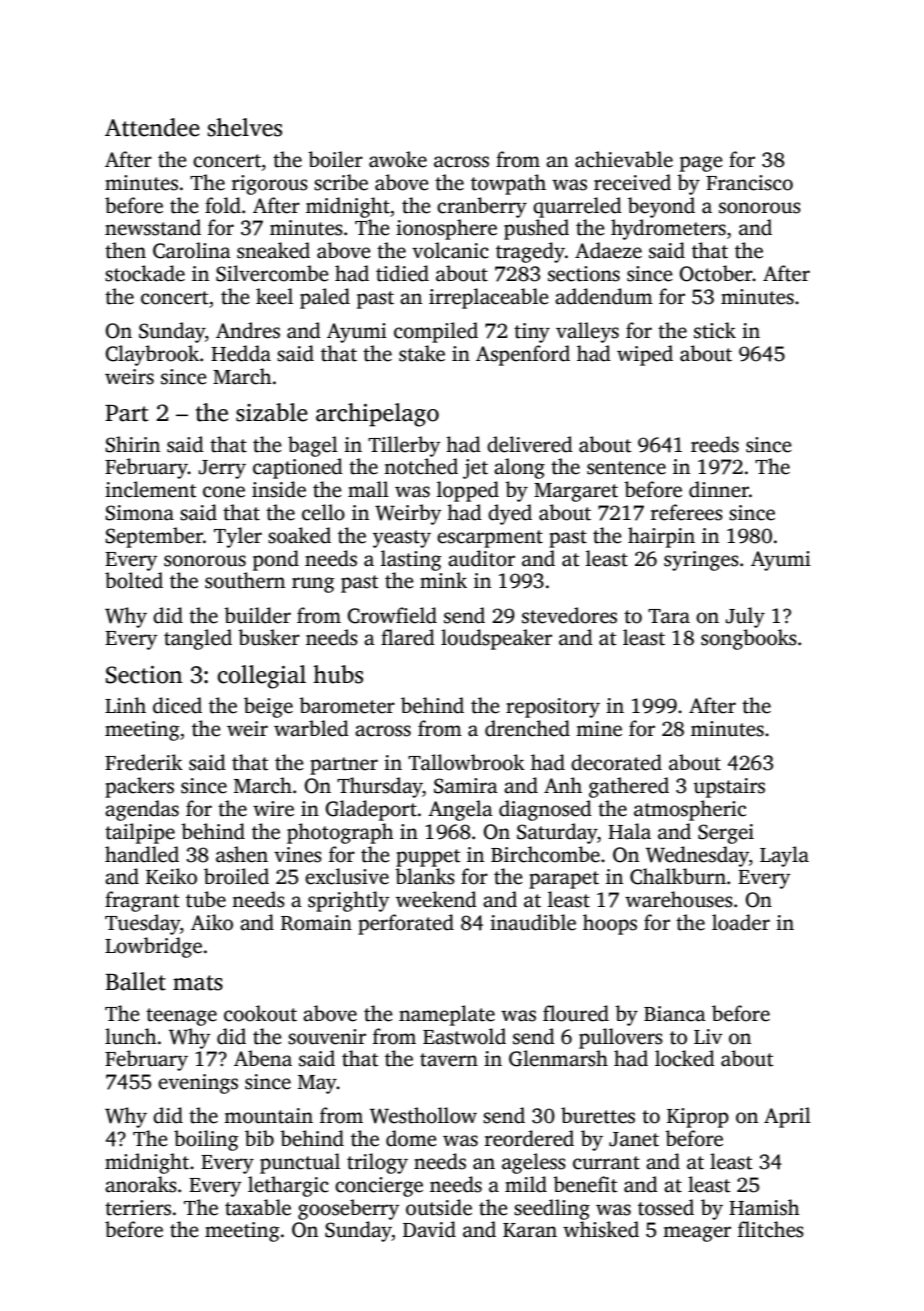 Image resolution: width=924 pixels, height=1311 pixels. Describe the element at coordinates (545, 810) in the screenshot. I see `diagnosed` at that location.
